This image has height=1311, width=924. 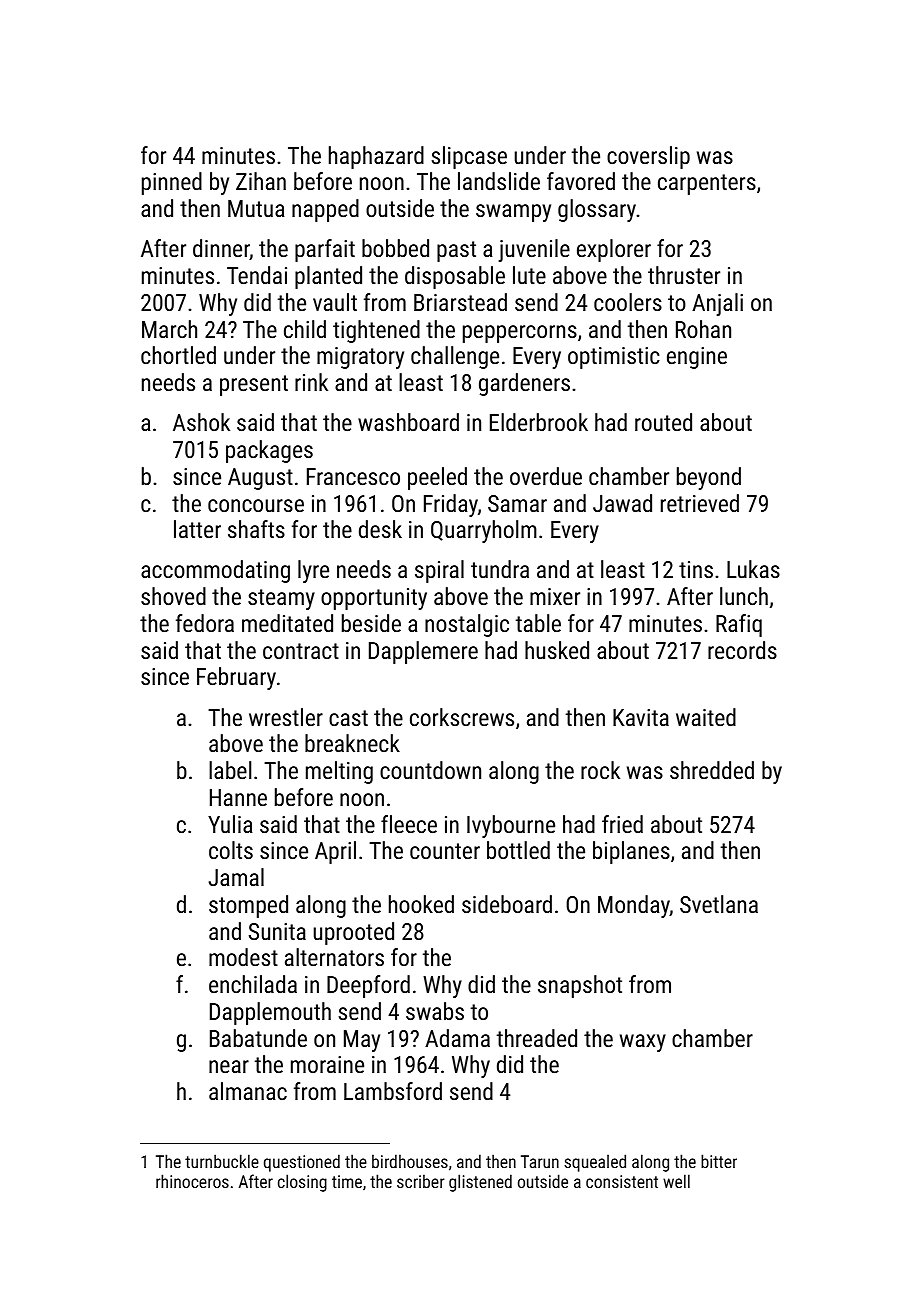 What do you see at coordinates (676, 1181) in the image?
I see `well` at bounding box center [676, 1181].
